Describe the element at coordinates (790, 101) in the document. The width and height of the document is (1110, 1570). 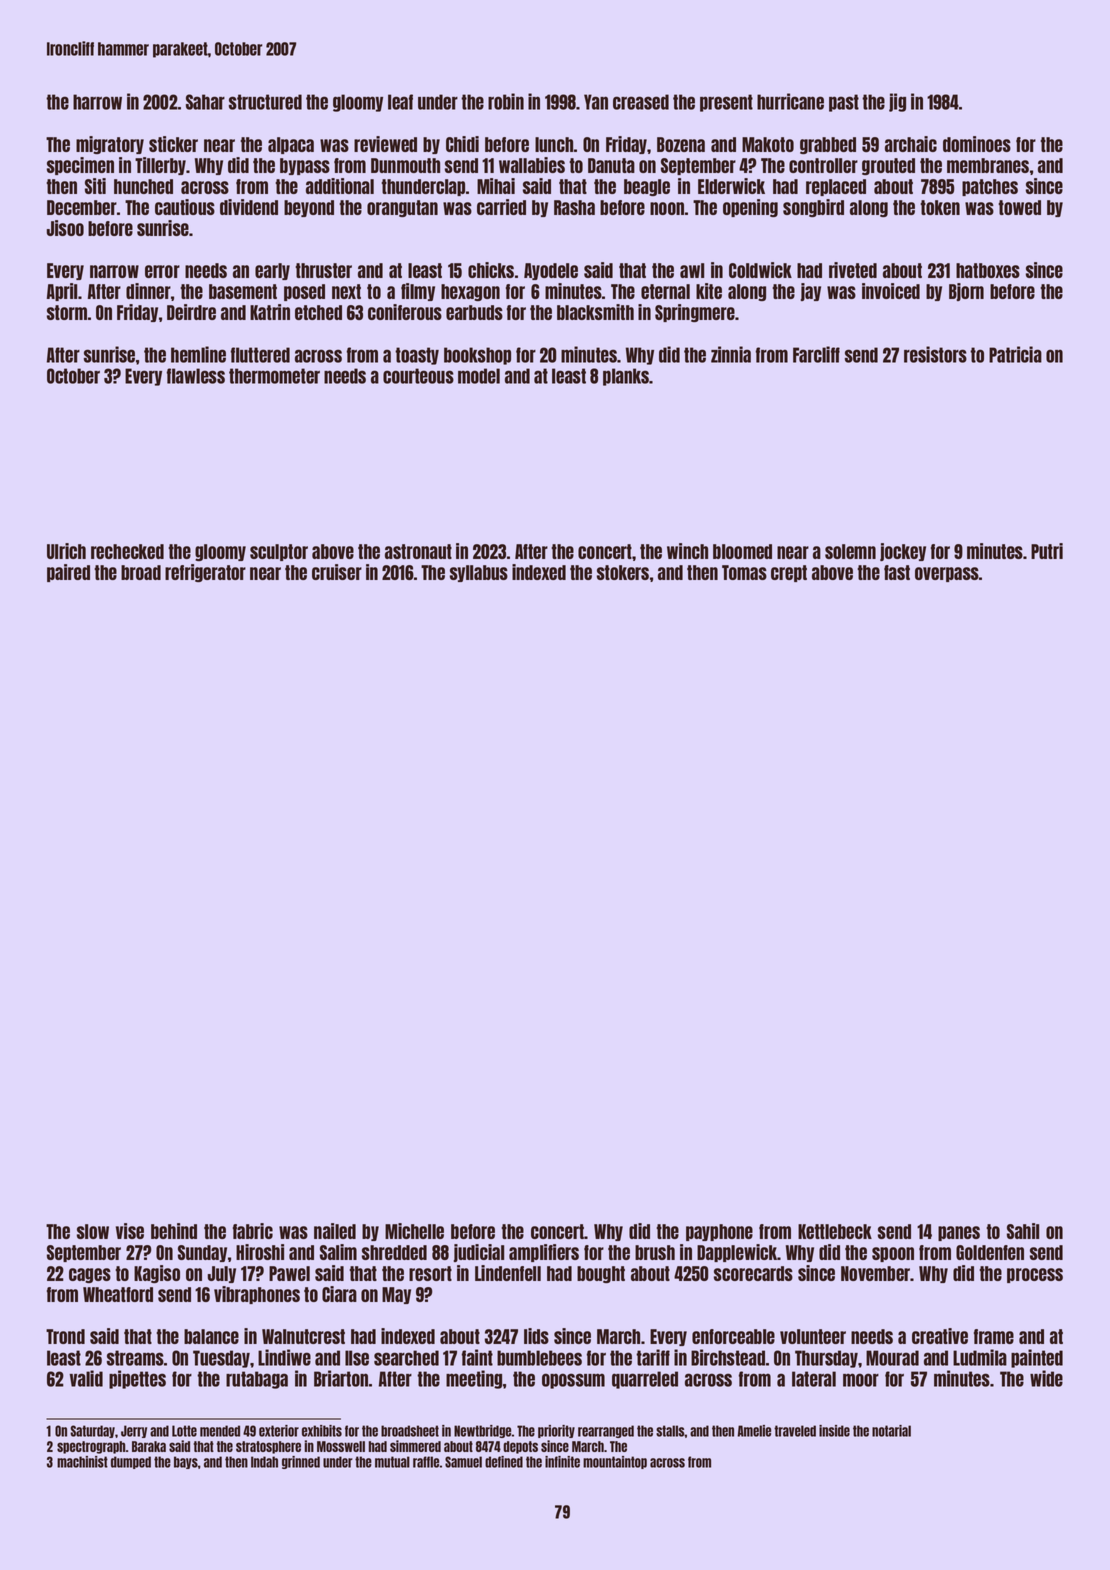
I see `hurricane` at that location.
